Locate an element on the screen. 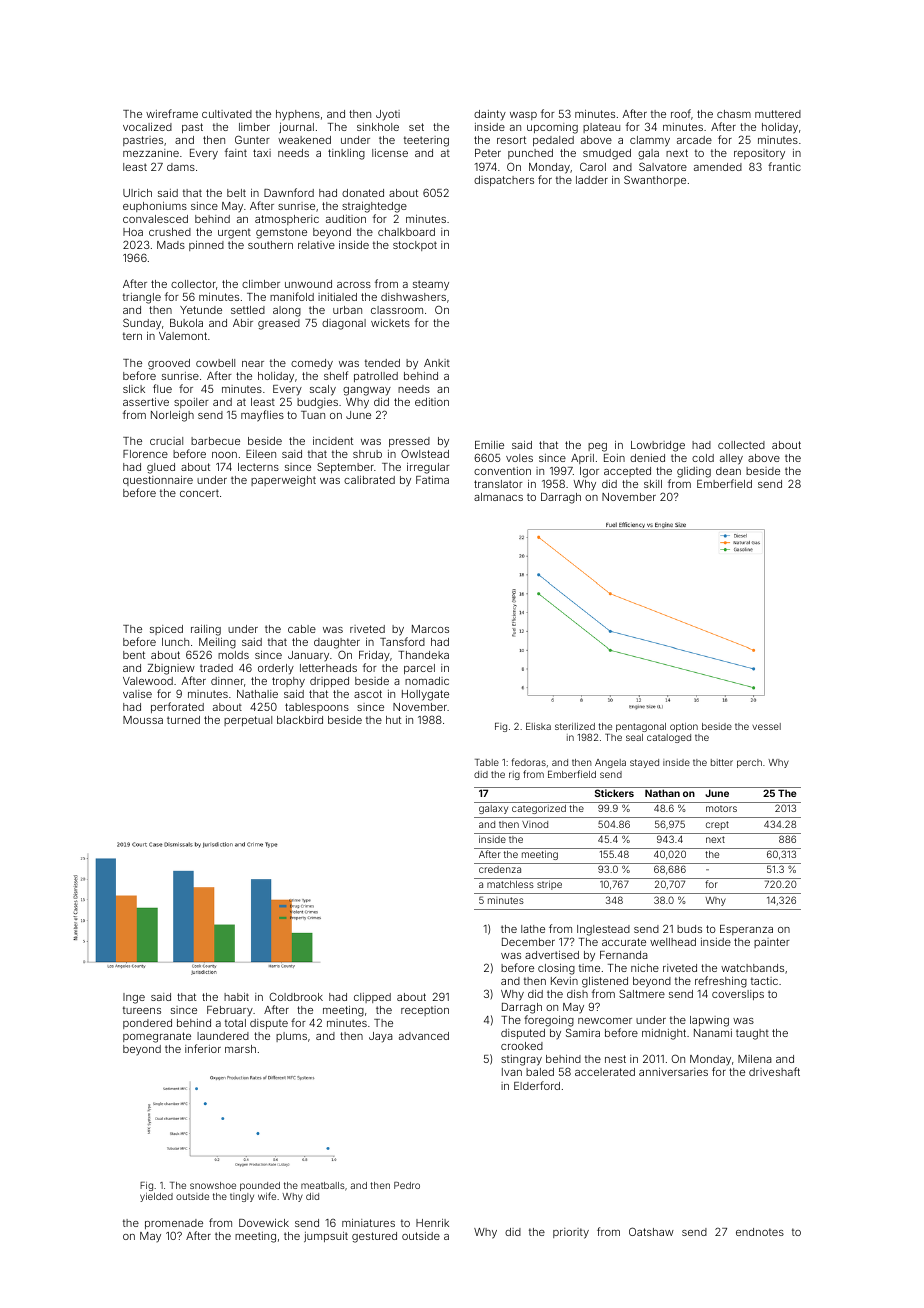 Image resolution: width=924 pixels, height=1308 pixels. Swanthorpe is located at coordinates (655, 180).
